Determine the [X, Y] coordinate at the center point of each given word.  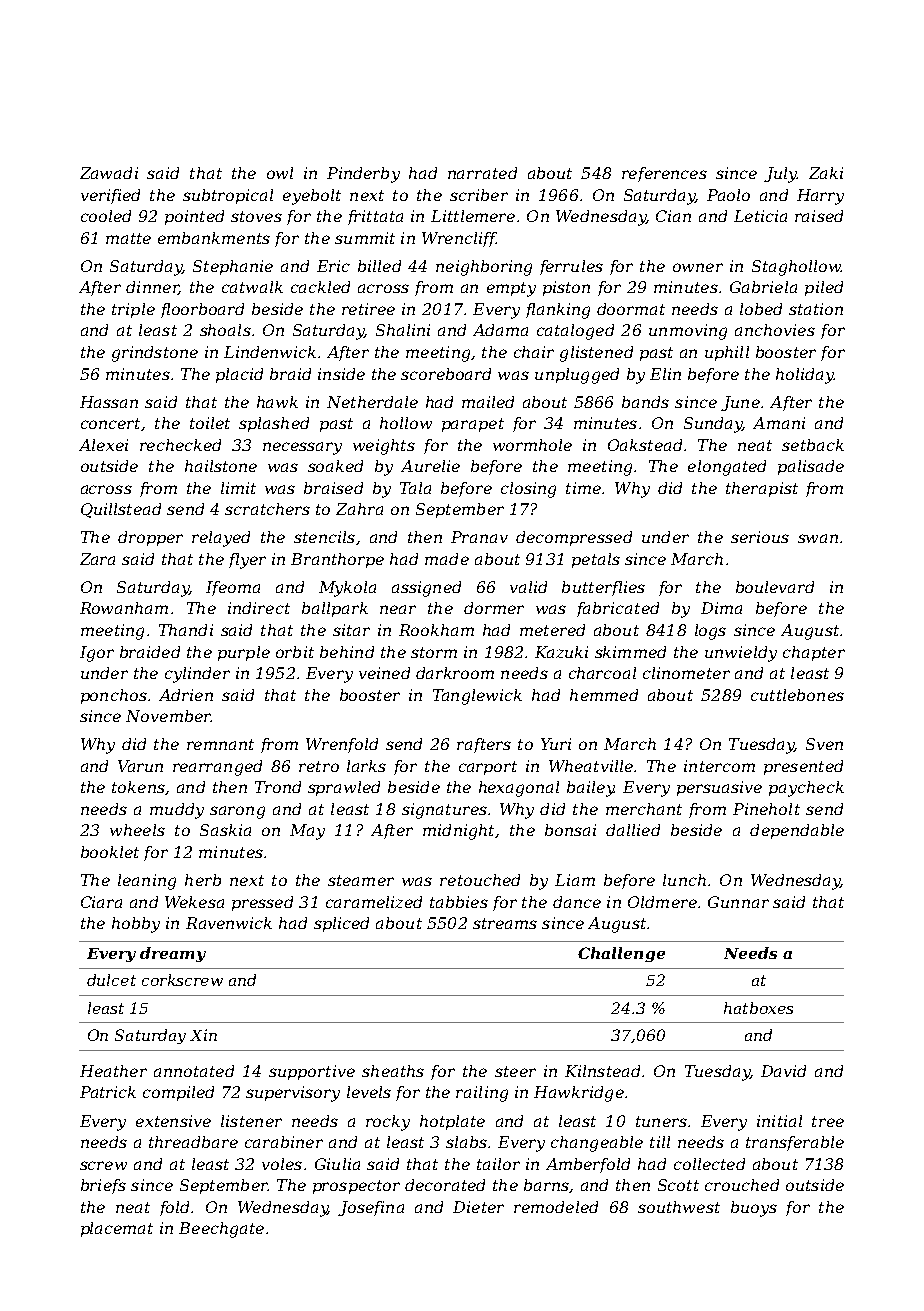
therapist [762, 489]
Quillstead [121, 510]
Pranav [479, 537]
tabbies [459, 902]
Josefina [371, 1208]
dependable [797, 831]
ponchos [114, 696]
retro [319, 766]
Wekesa [194, 902]
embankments [214, 238]
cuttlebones [797, 695]
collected [709, 1164]
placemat [117, 1229]
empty [511, 289]
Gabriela [763, 287]
